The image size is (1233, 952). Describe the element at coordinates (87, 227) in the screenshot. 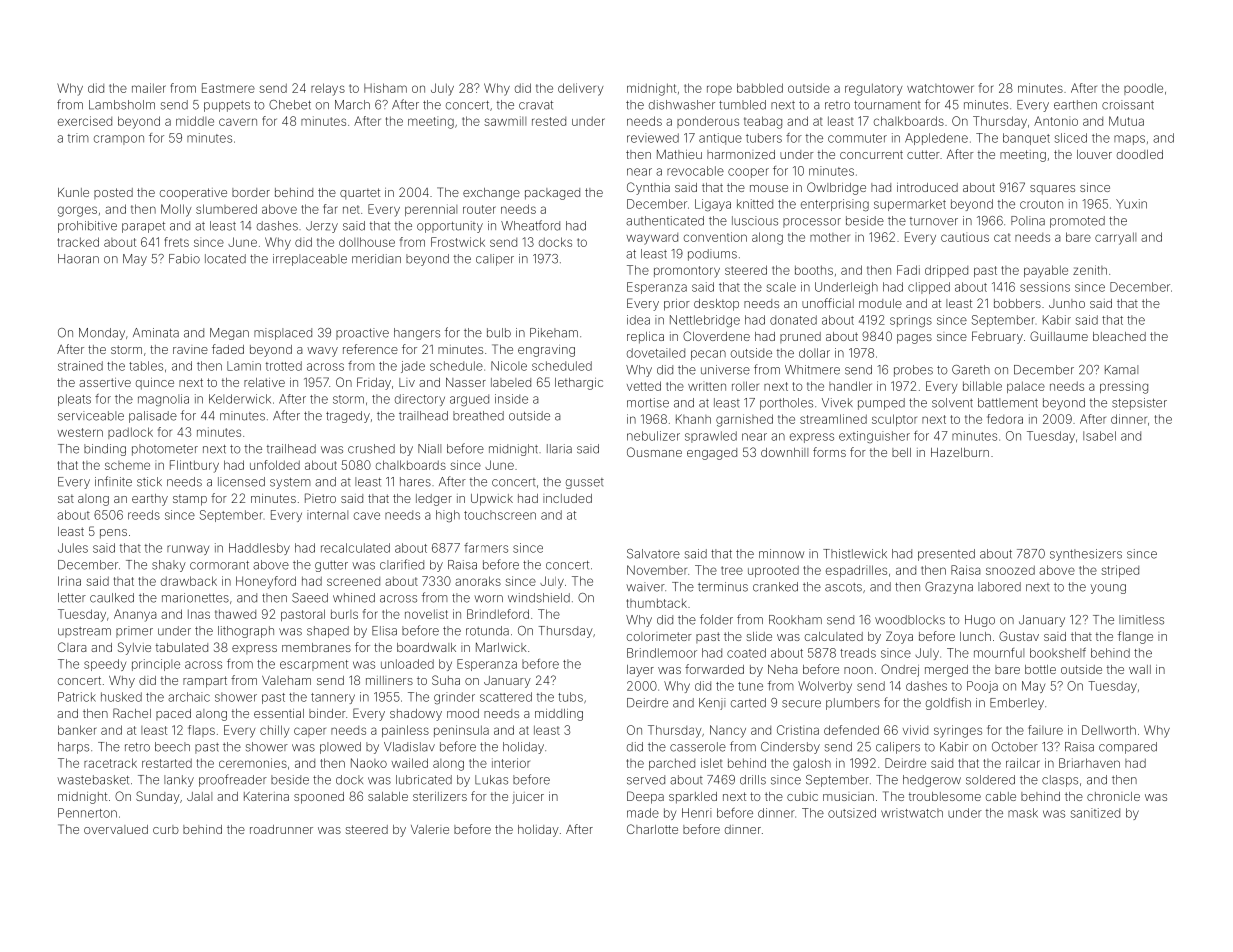

I see `prohibitive` at that location.
